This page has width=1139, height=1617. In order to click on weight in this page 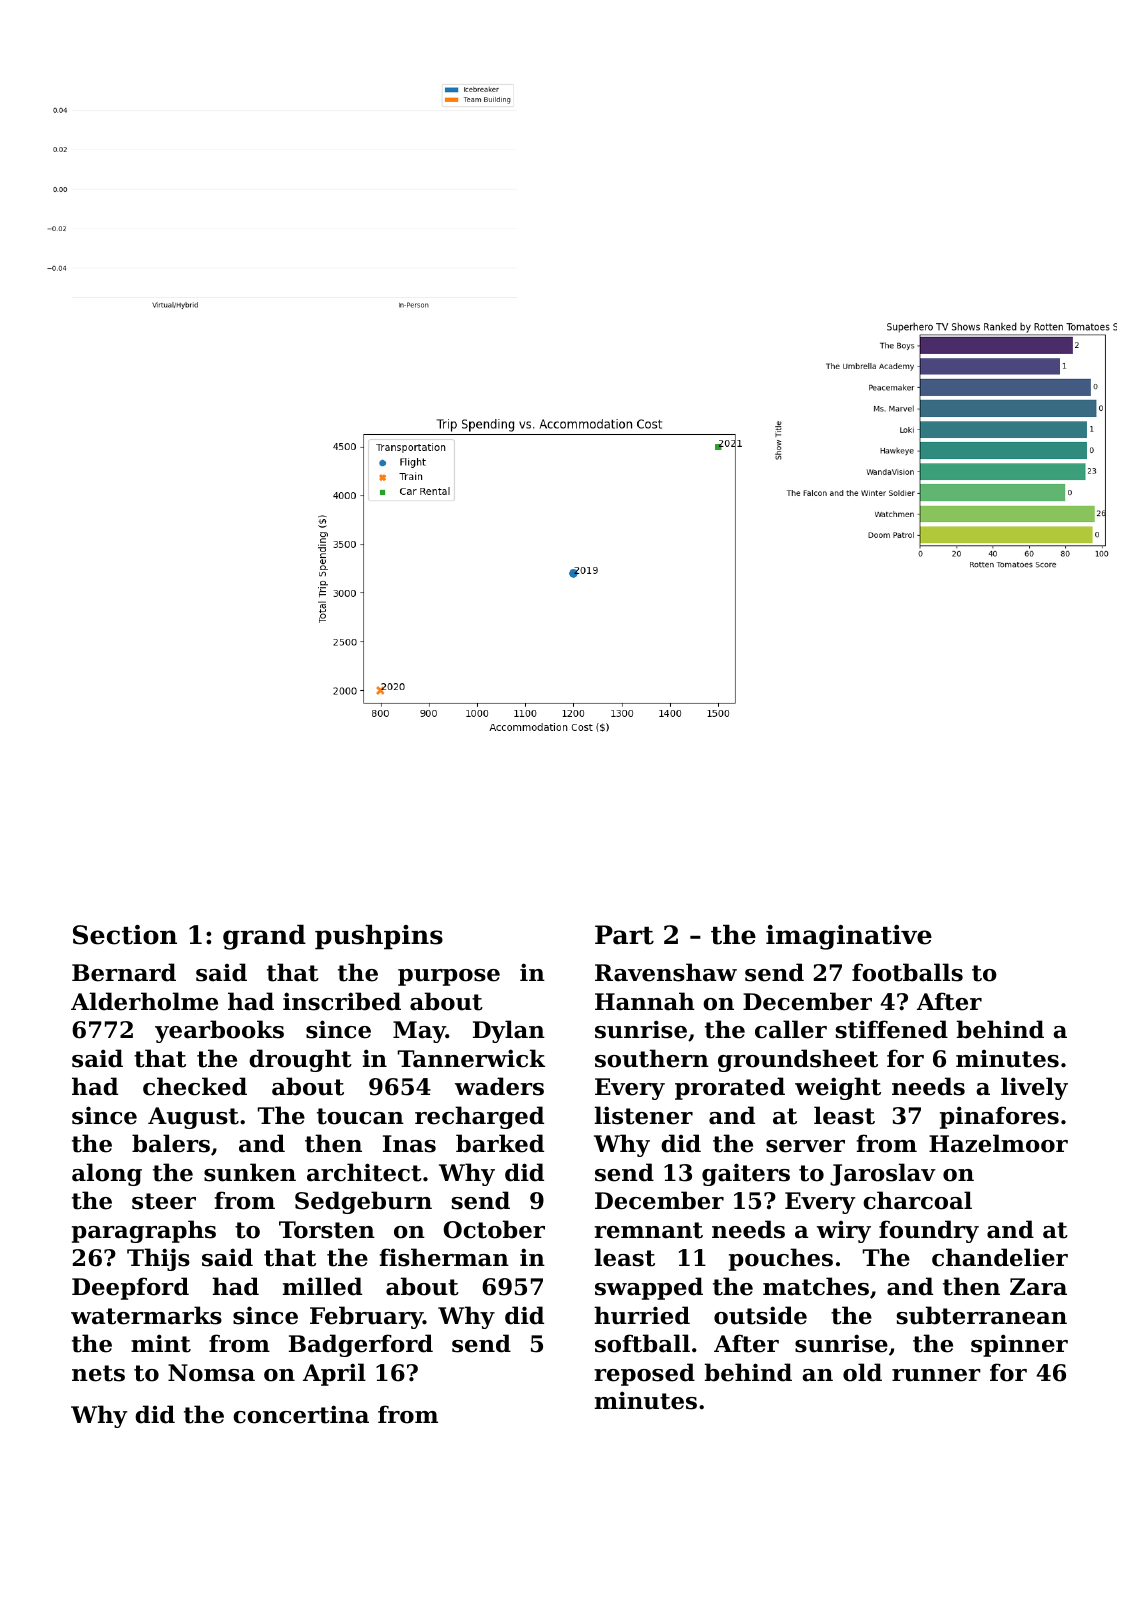, I will do `click(838, 1088)`.
